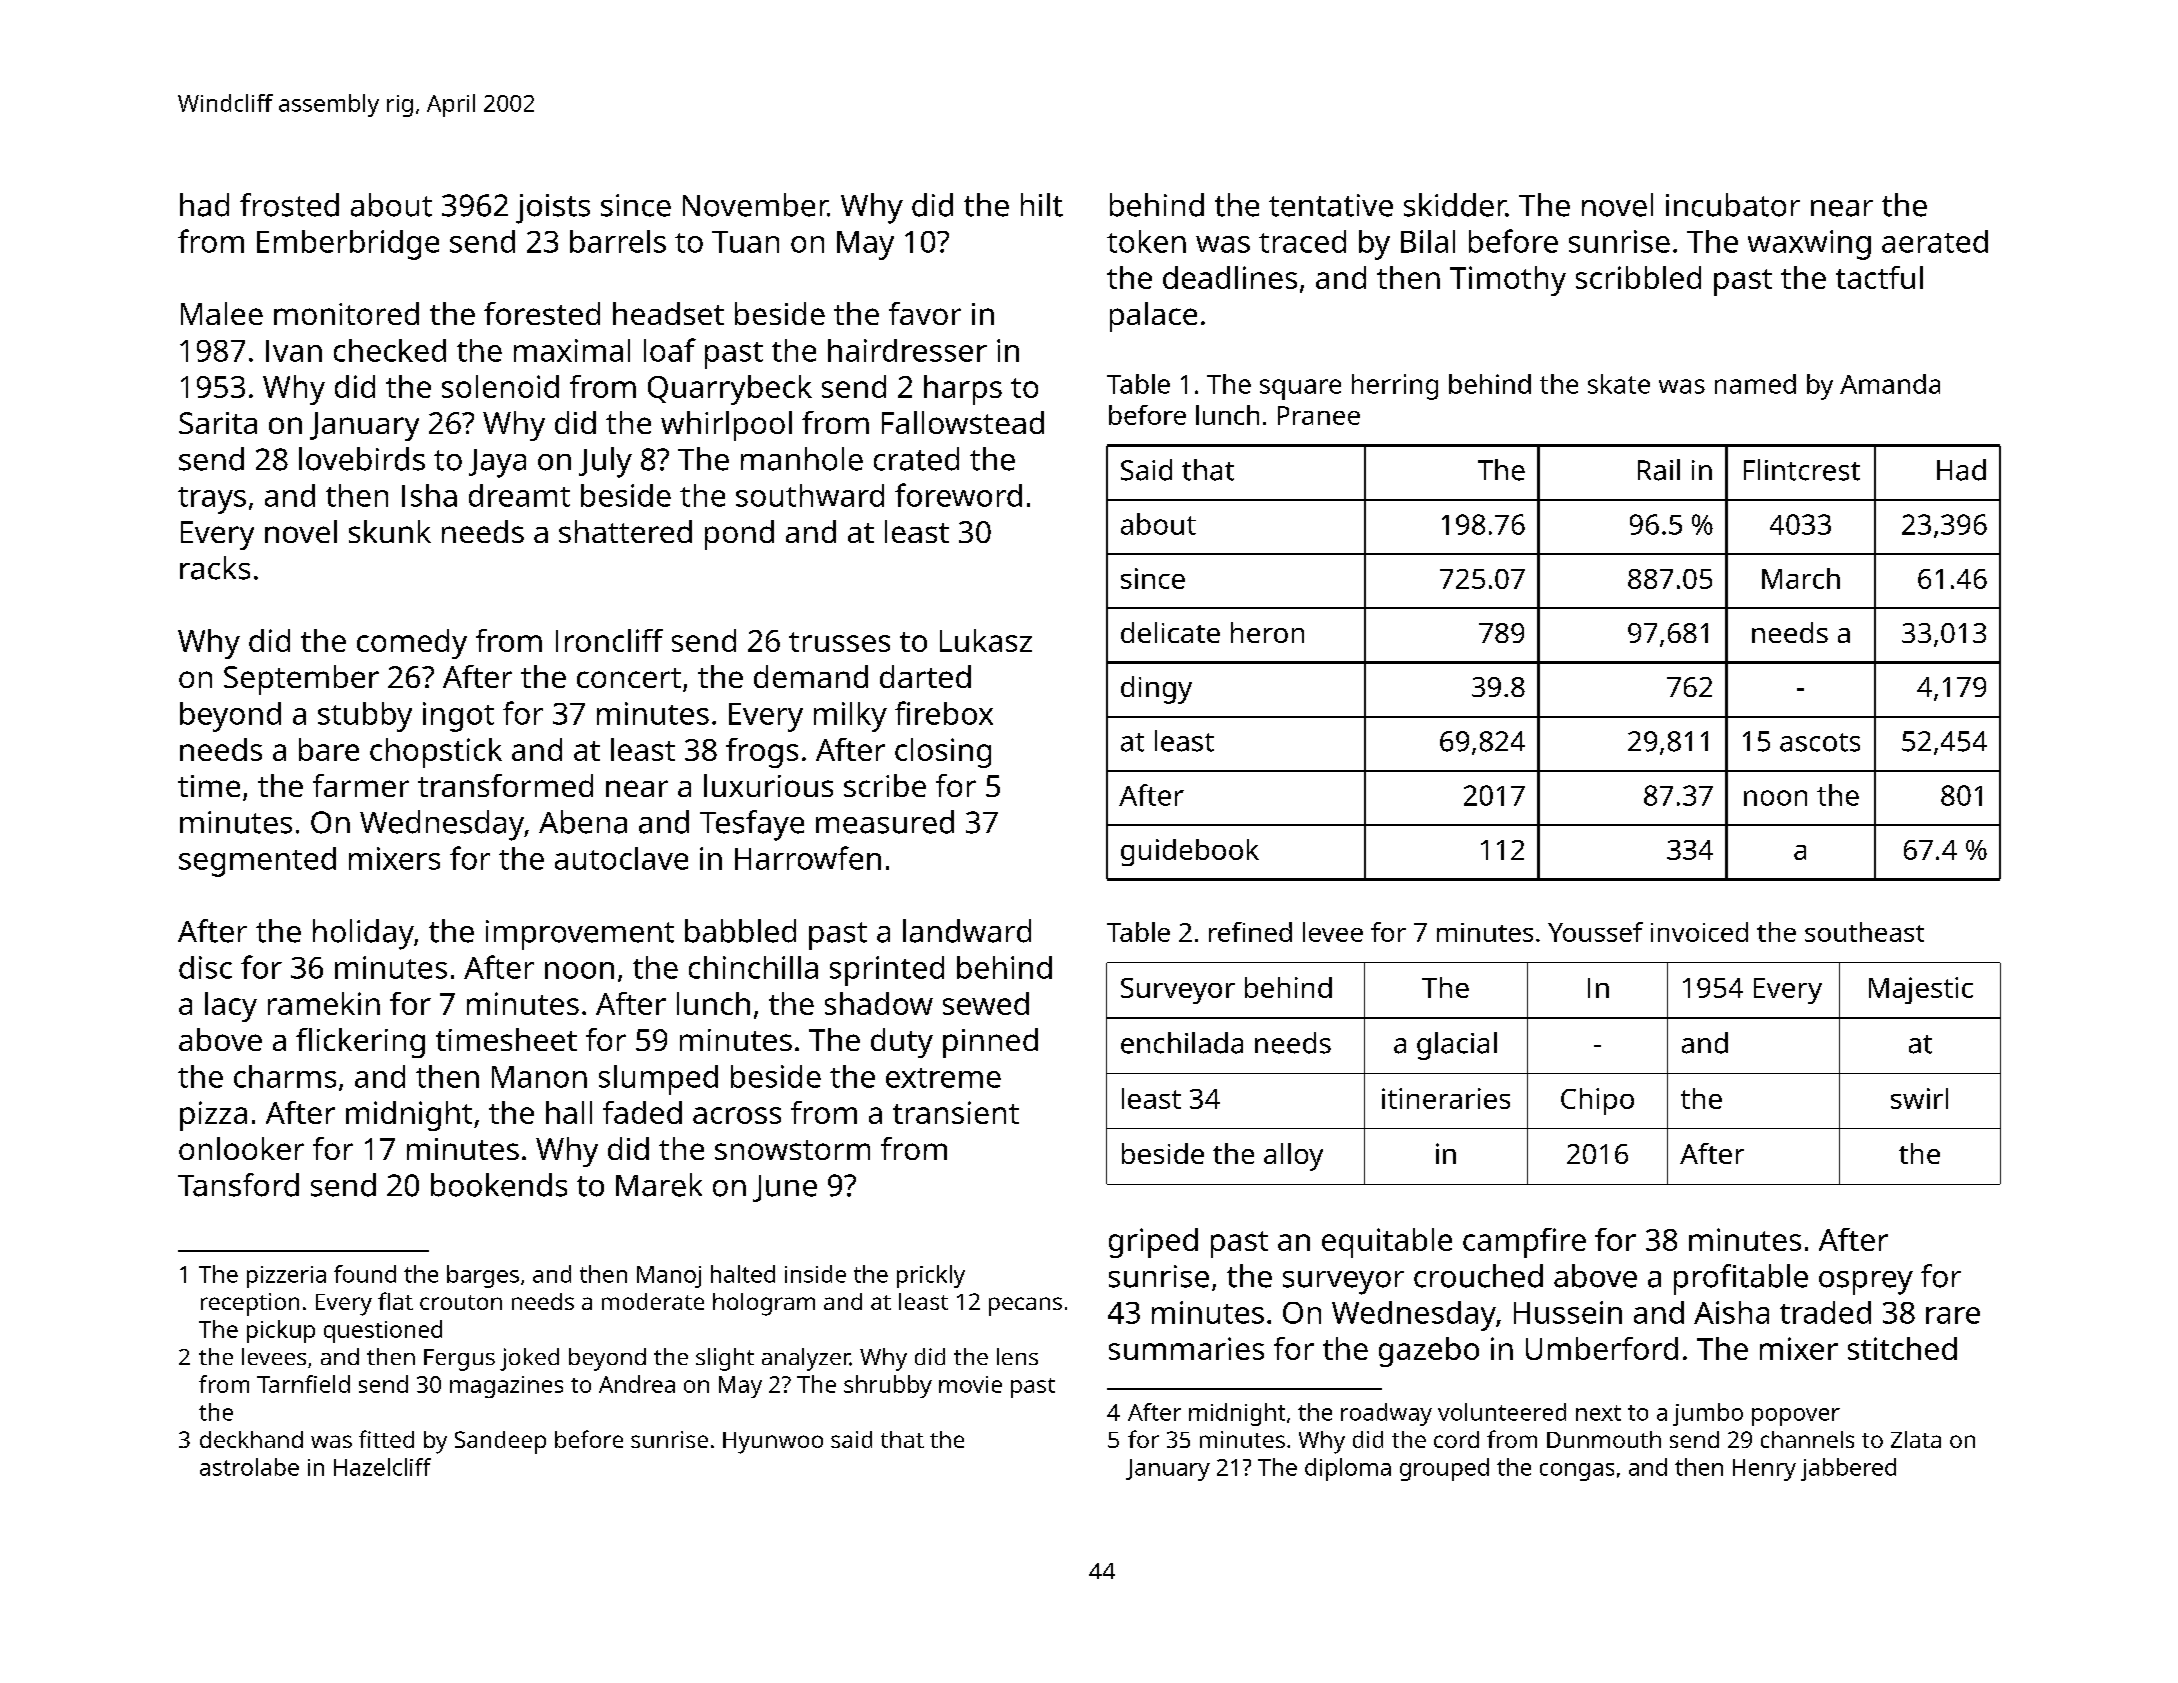  What do you see at coordinates (289, 205) in the image?
I see `frosted` at bounding box center [289, 205].
